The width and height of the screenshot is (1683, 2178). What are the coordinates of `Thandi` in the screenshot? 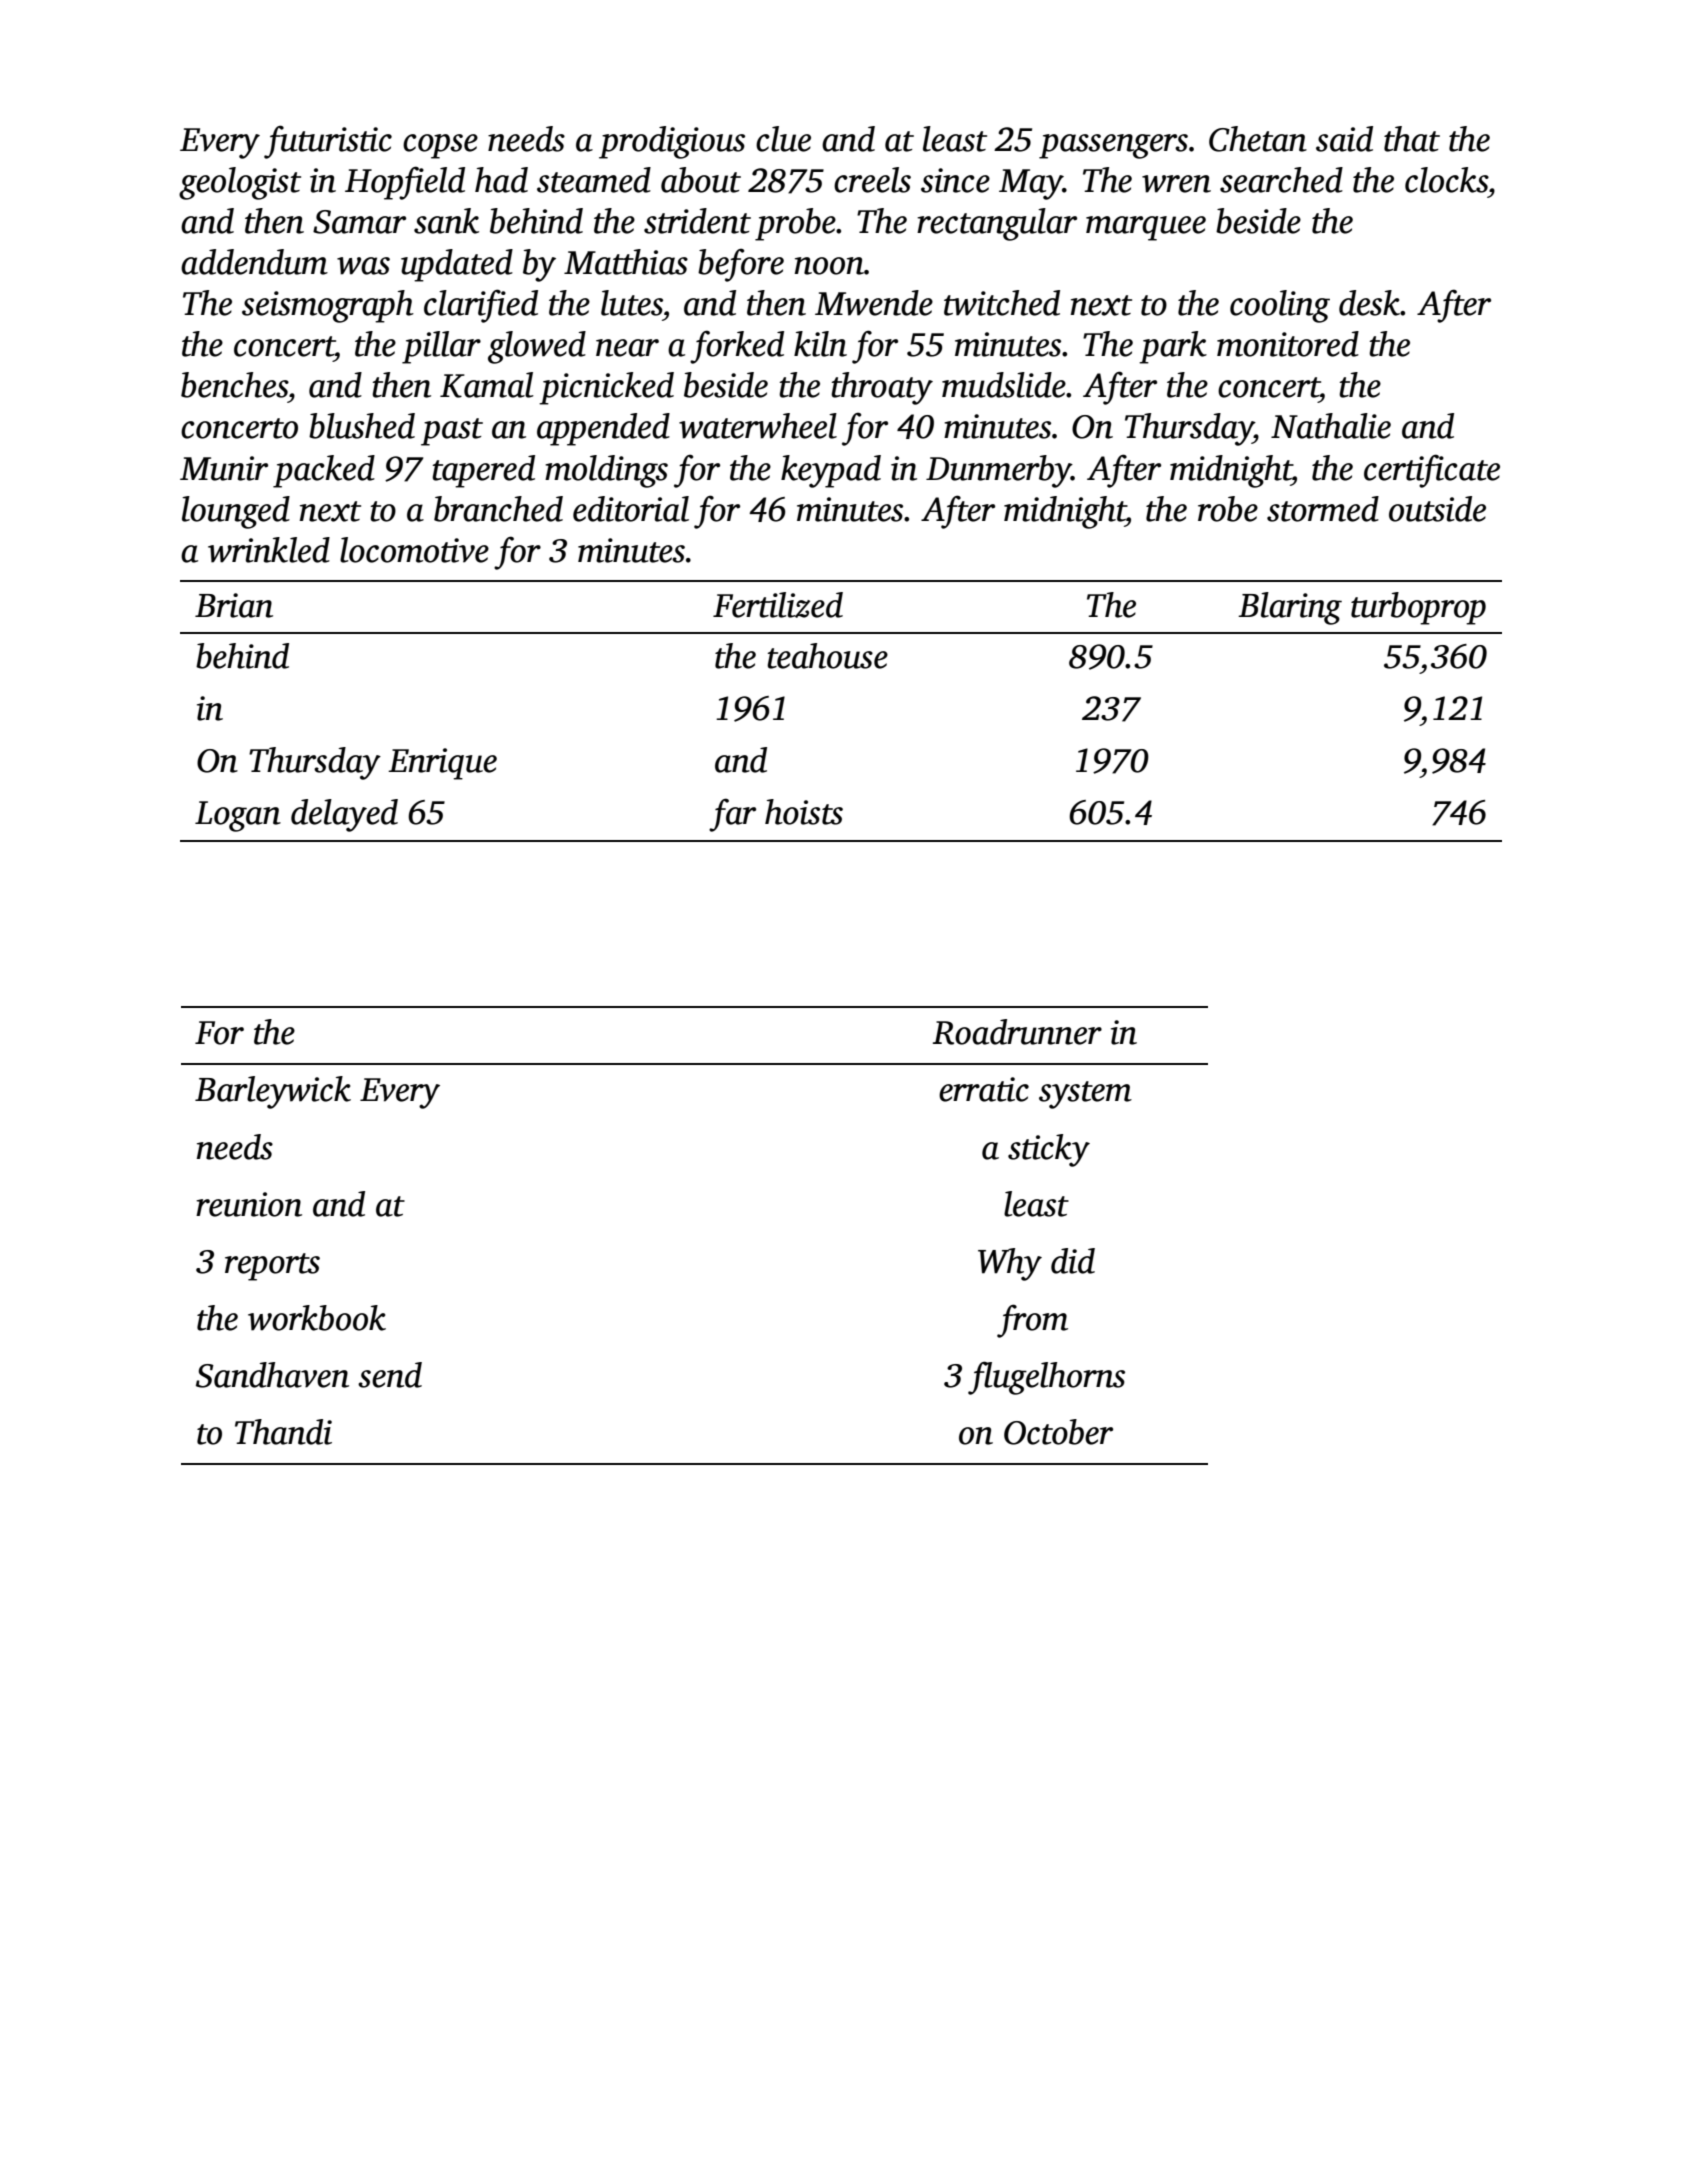 It's located at (283, 1432).
